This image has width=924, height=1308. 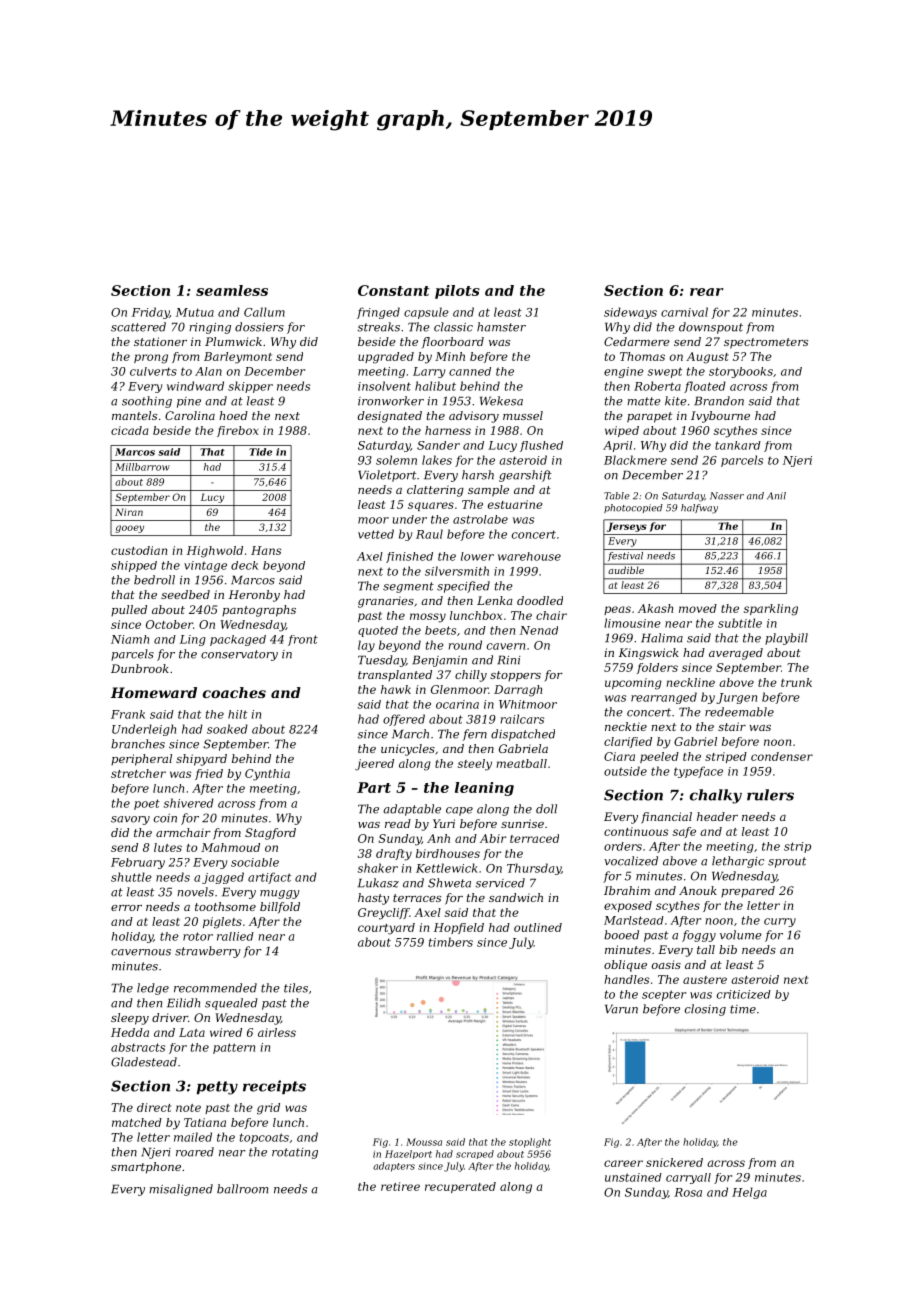 What do you see at coordinates (235, 936) in the image?
I see `rallied` at bounding box center [235, 936].
